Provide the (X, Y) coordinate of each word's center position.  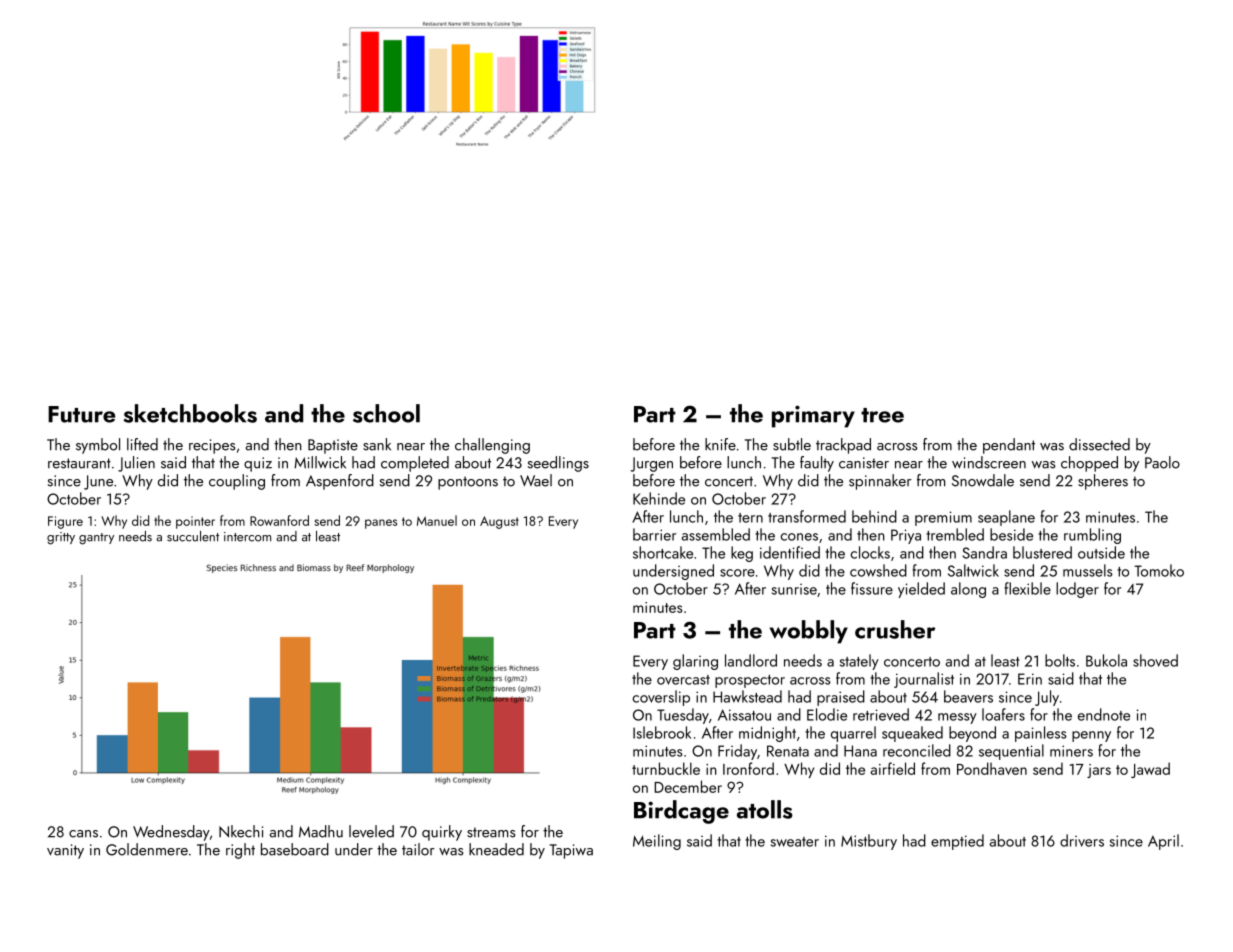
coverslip (661, 698)
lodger (1077, 590)
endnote (1104, 714)
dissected (1099, 444)
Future (81, 414)
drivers (1082, 840)
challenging (492, 446)
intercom (247, 537)
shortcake (663, 552)
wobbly (809, 632)
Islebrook (662, 732)
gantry (96, 539)
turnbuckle (666, 768)
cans (83, 834)
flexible (1028, 588)
